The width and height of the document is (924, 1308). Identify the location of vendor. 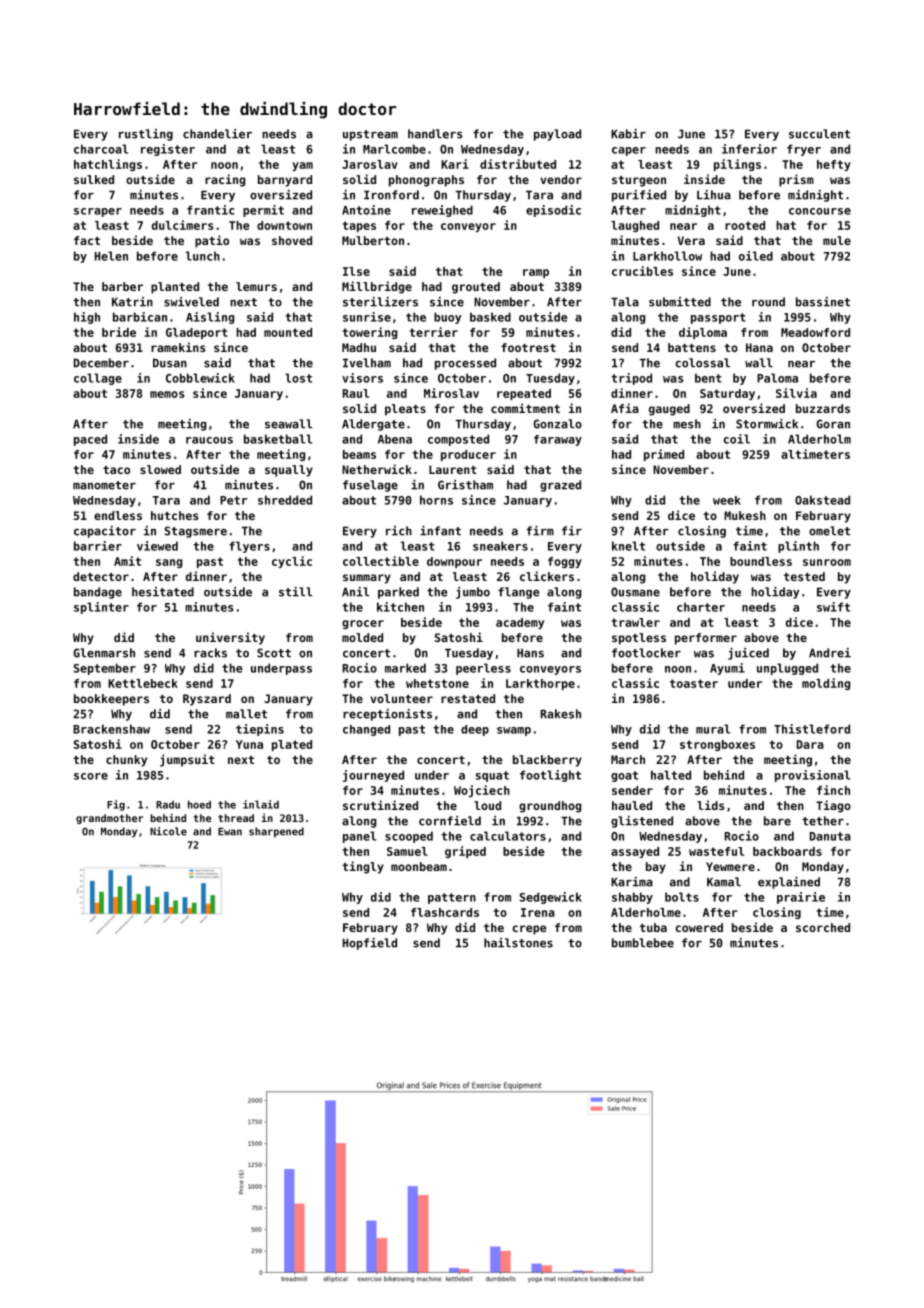
(561, 179).
